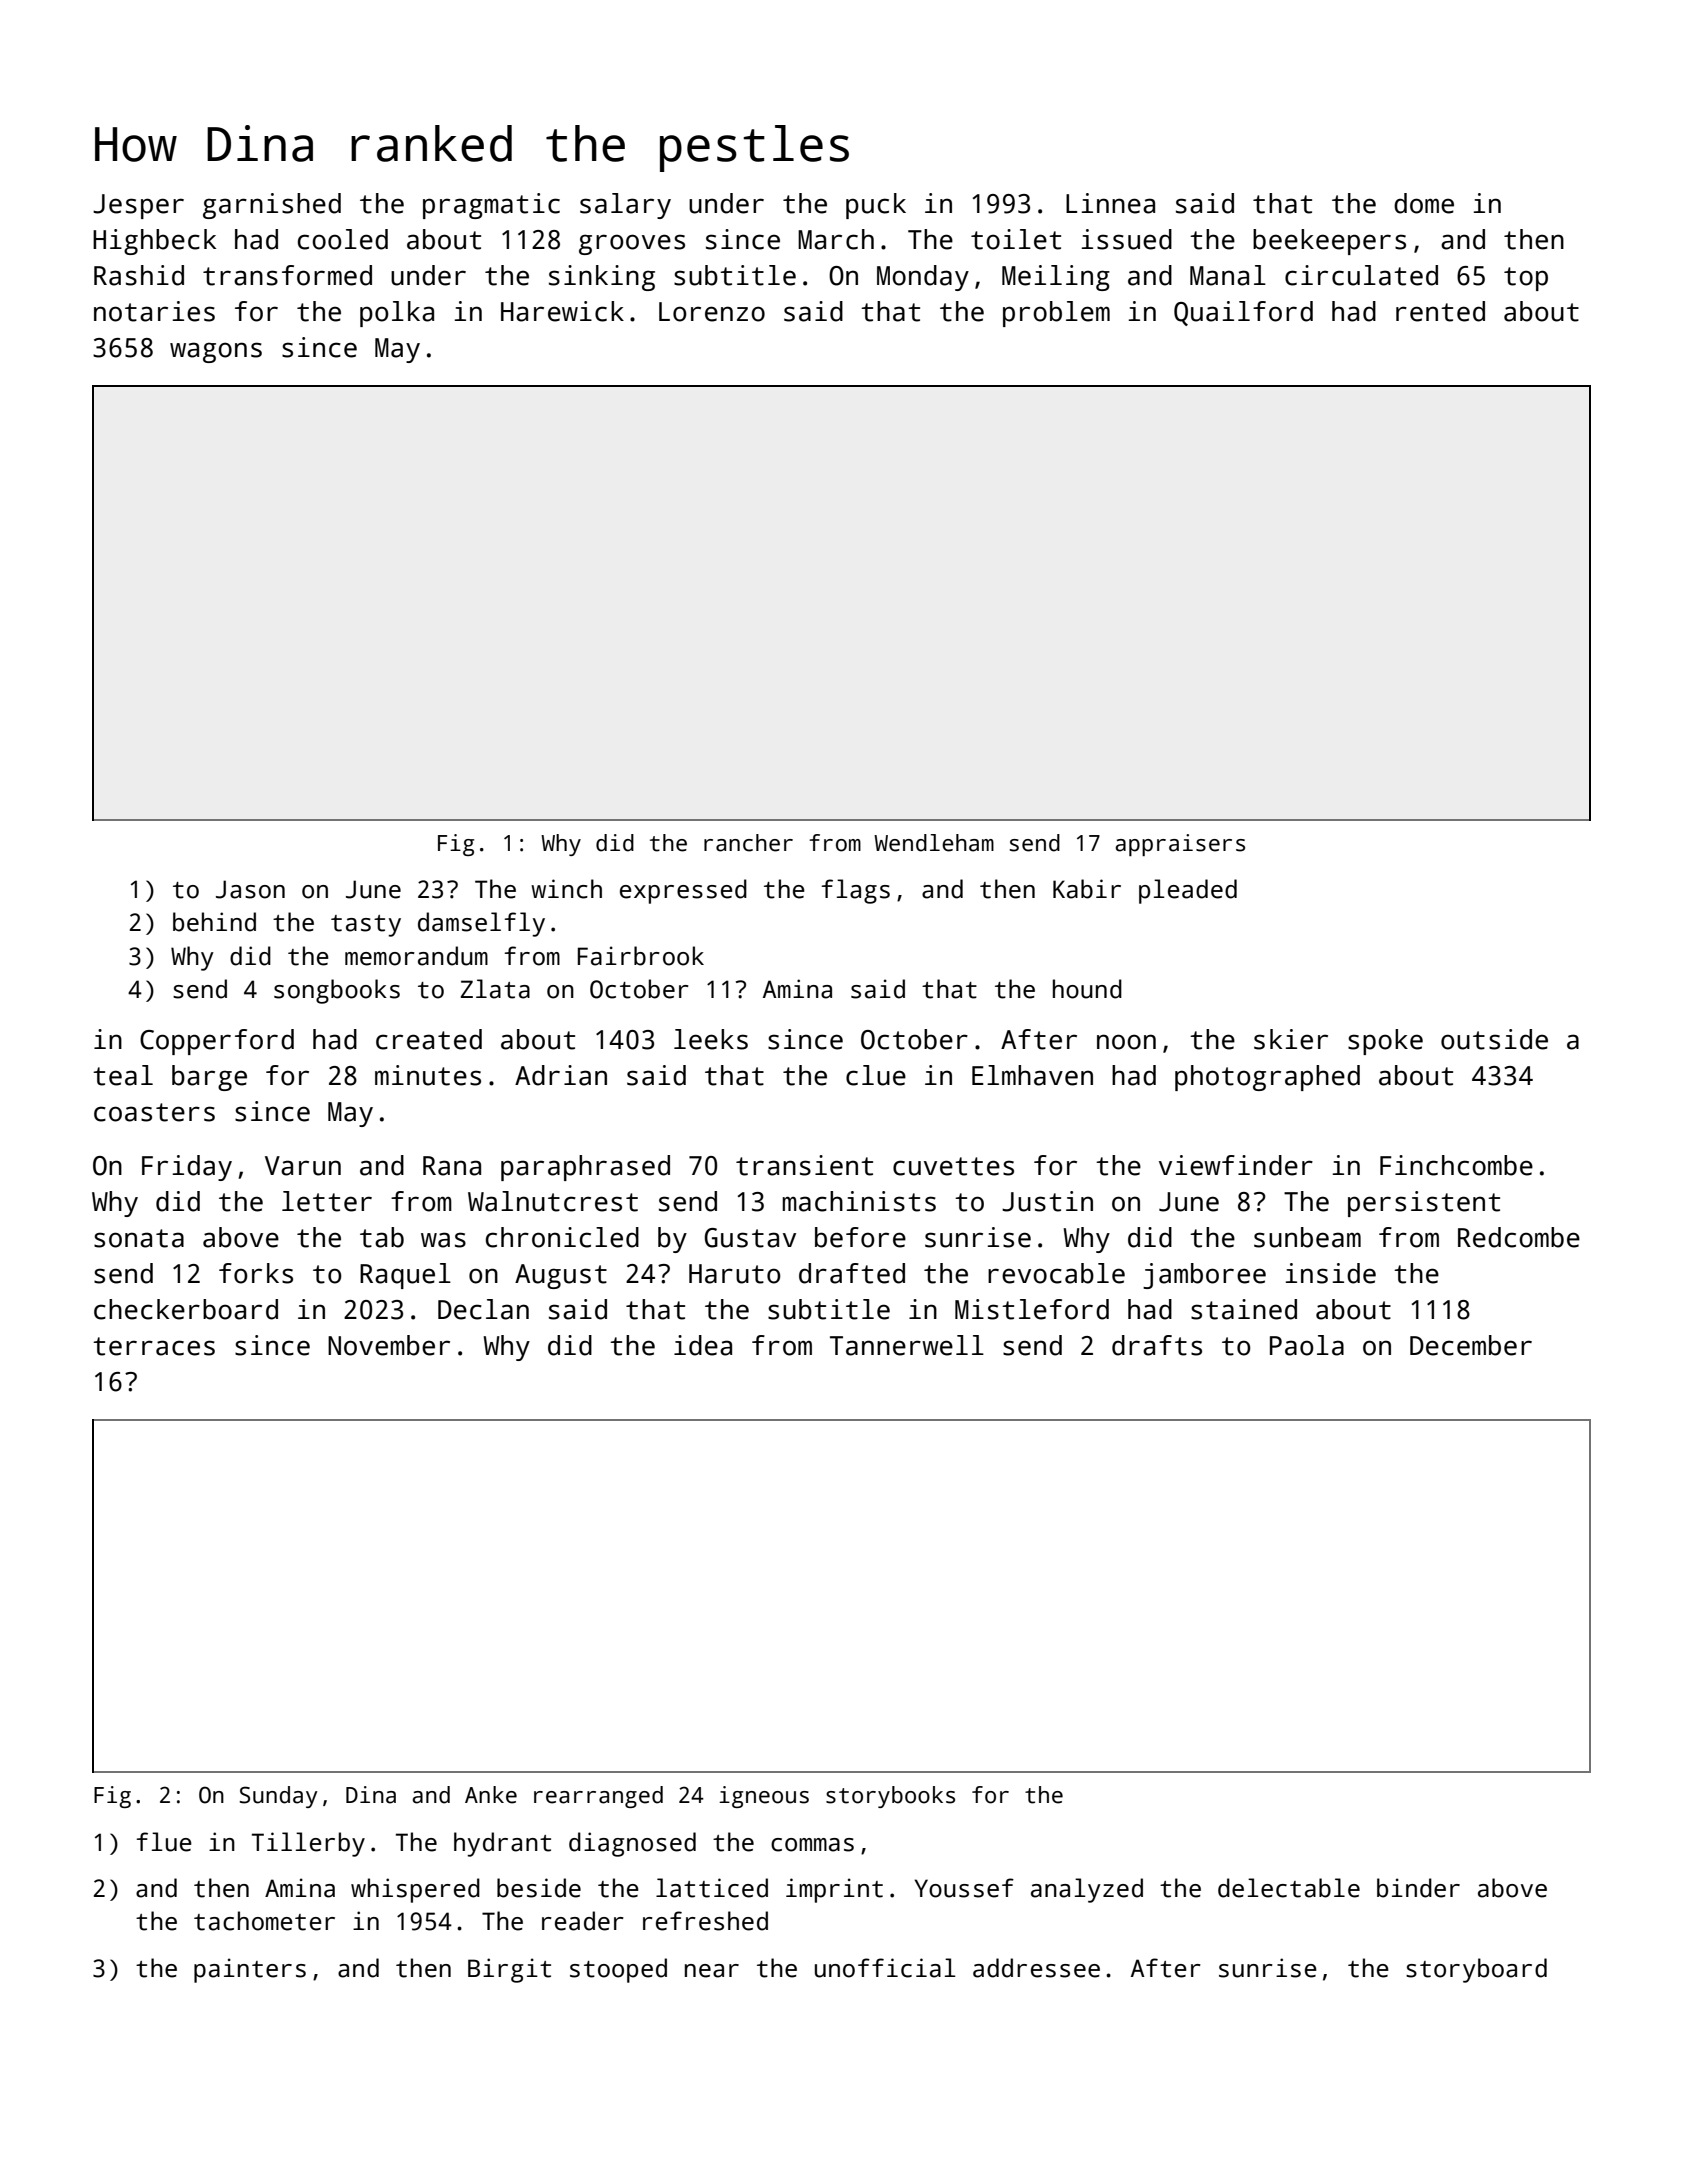 The height and width of the screenshot is (2178, 1683). Describe the element at coordinates (1471, 1345) in the screenshot. I see `December` at that location.
